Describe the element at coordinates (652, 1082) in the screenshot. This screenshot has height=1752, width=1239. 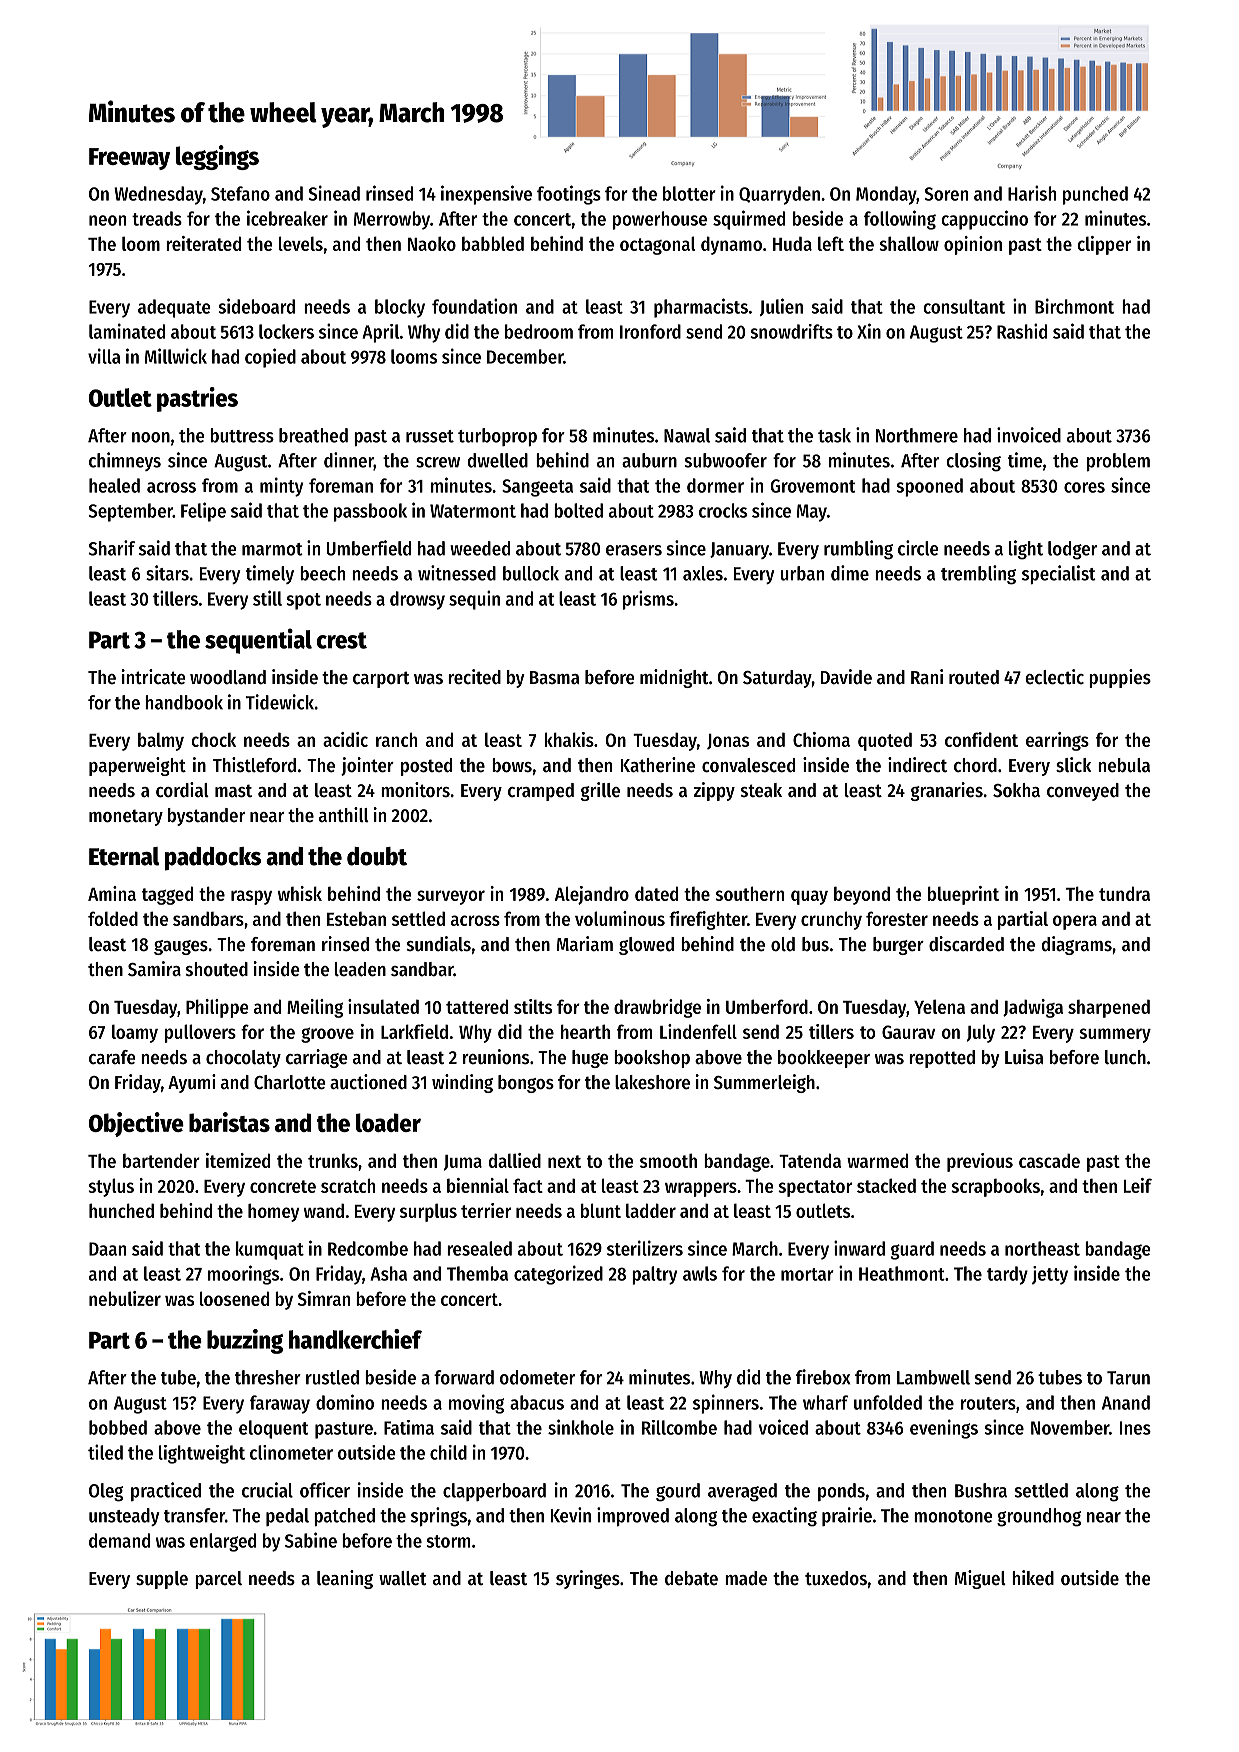
I see `lakeshore` at that location.
